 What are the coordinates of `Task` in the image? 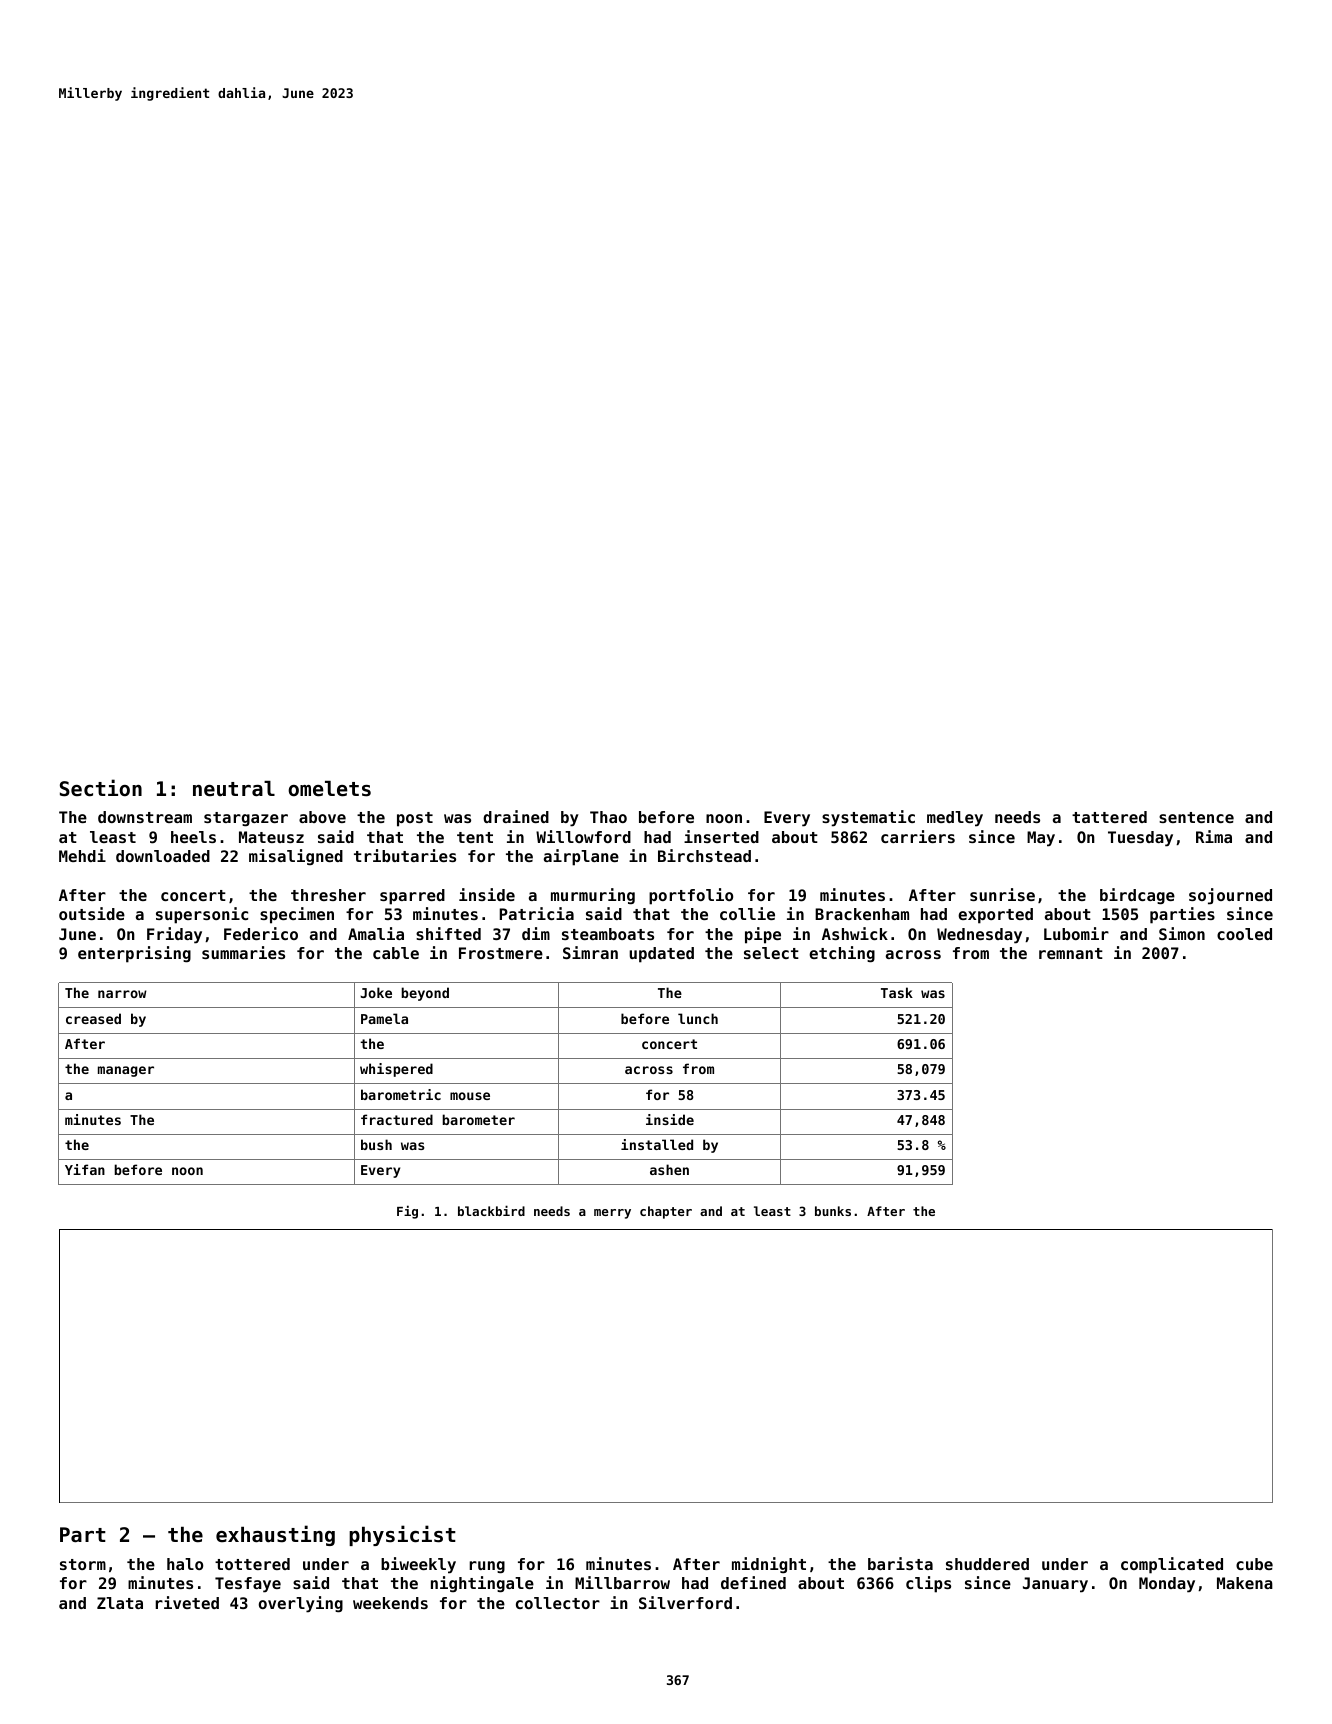 It's located at (897, 992).
